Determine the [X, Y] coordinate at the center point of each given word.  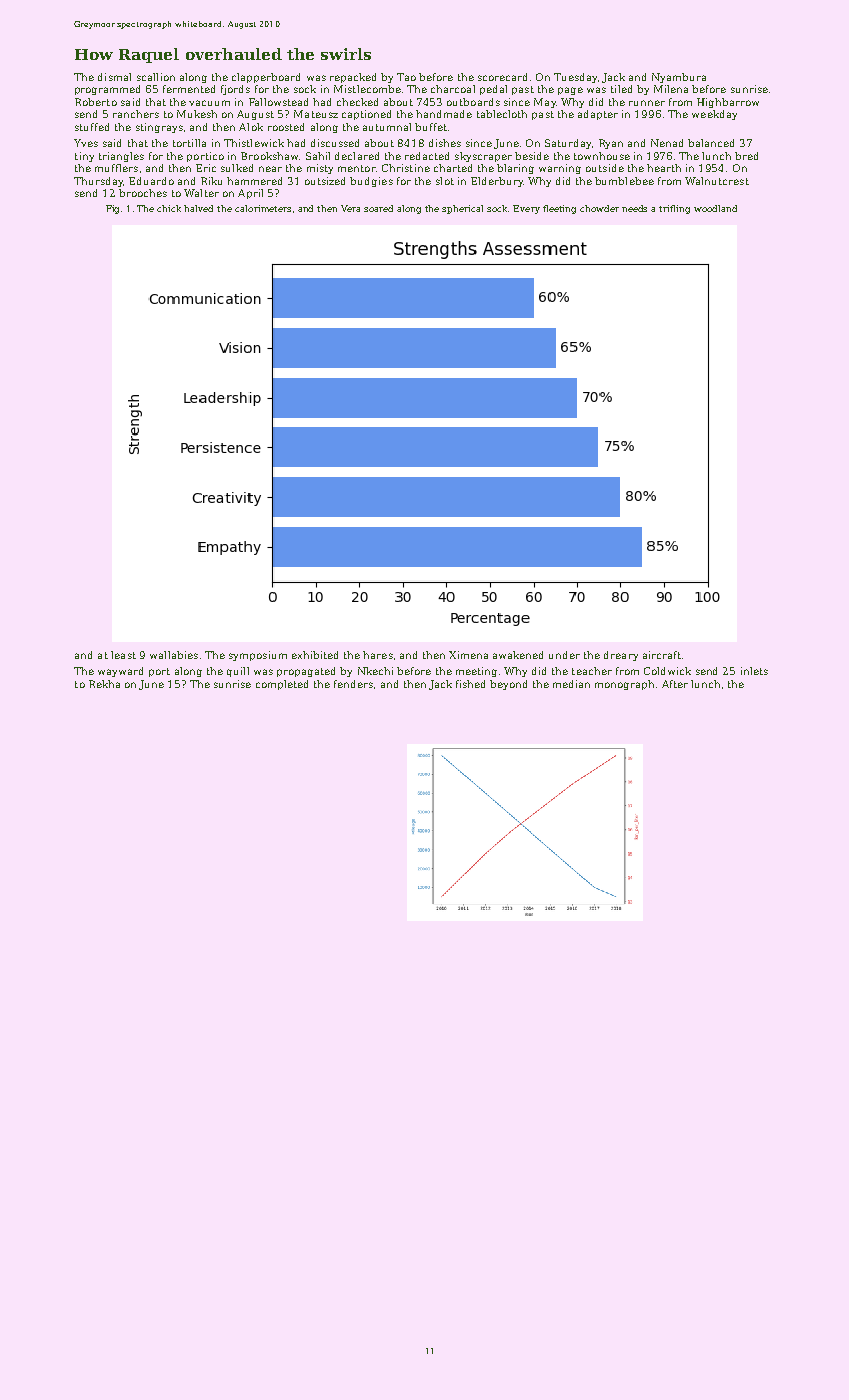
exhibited [315, 655]
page [570, 91]
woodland [715, 208]
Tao [406, 77]
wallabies [174, 655]
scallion [156, 77]
